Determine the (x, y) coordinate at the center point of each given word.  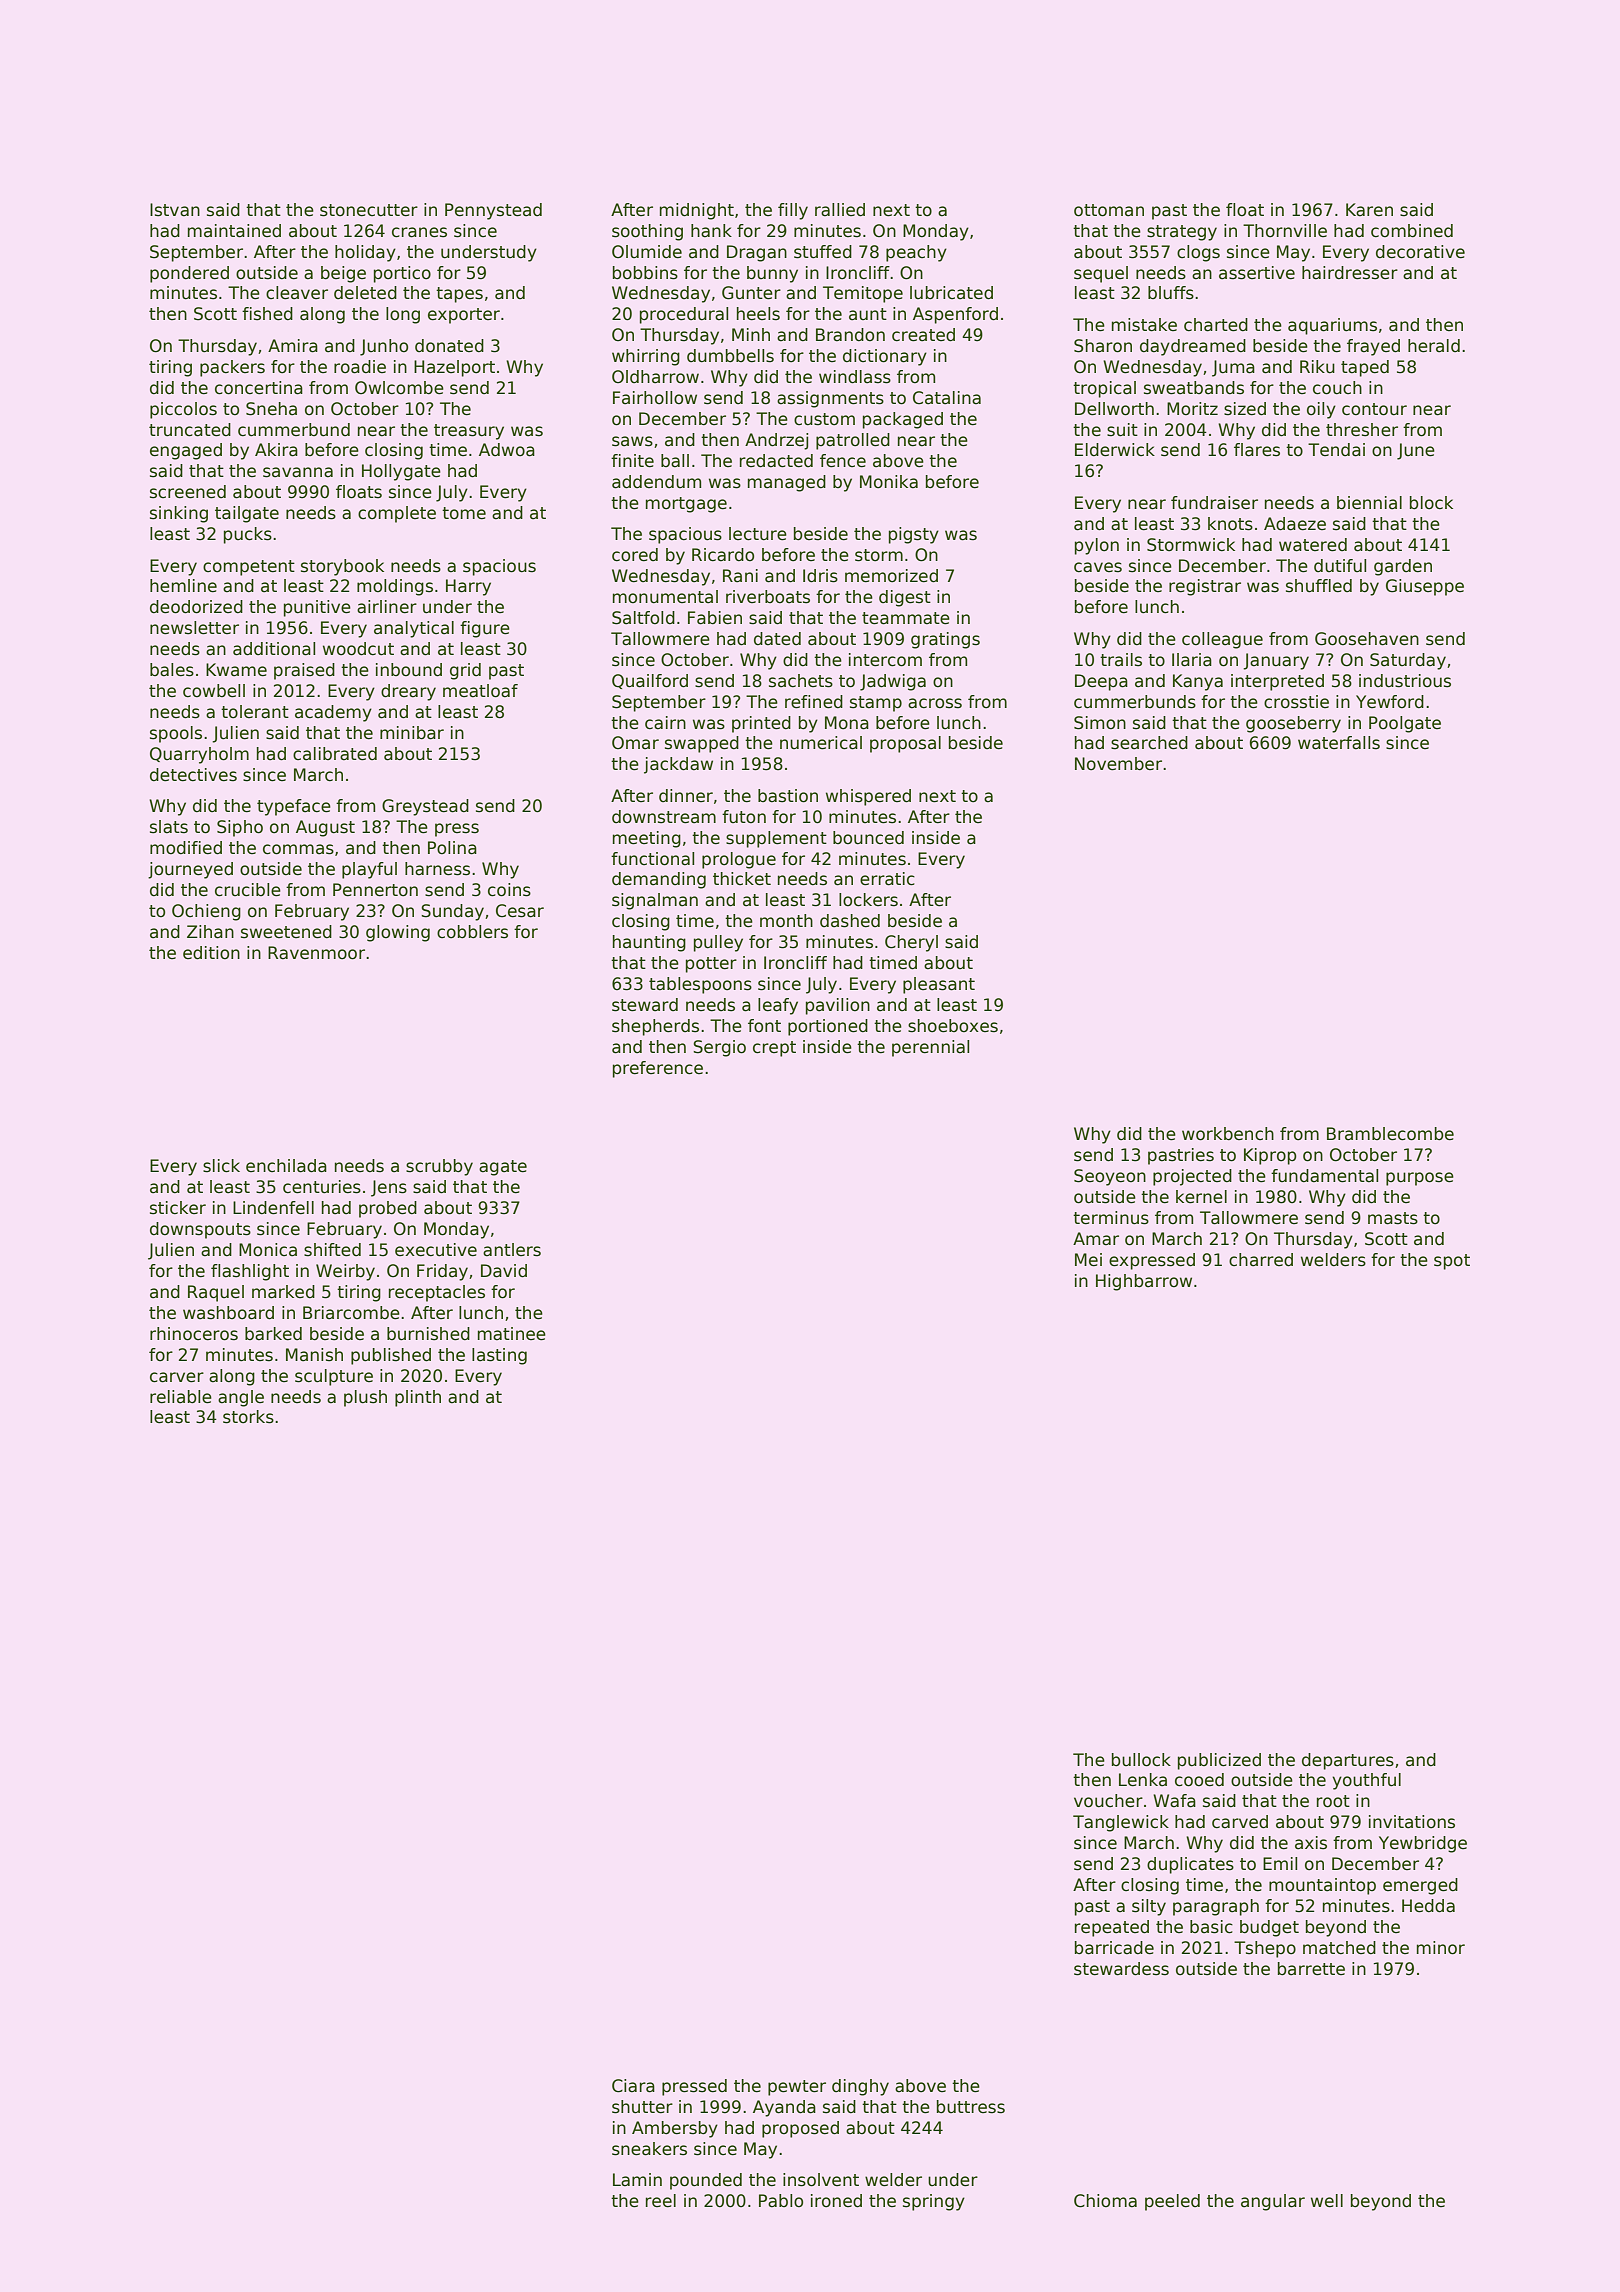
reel (661, 2201)
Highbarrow (1144, 1282)
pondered (189, 274)
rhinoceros (194, 1334)
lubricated (951, 293)
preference (658, 1069)
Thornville (1285, 231)
